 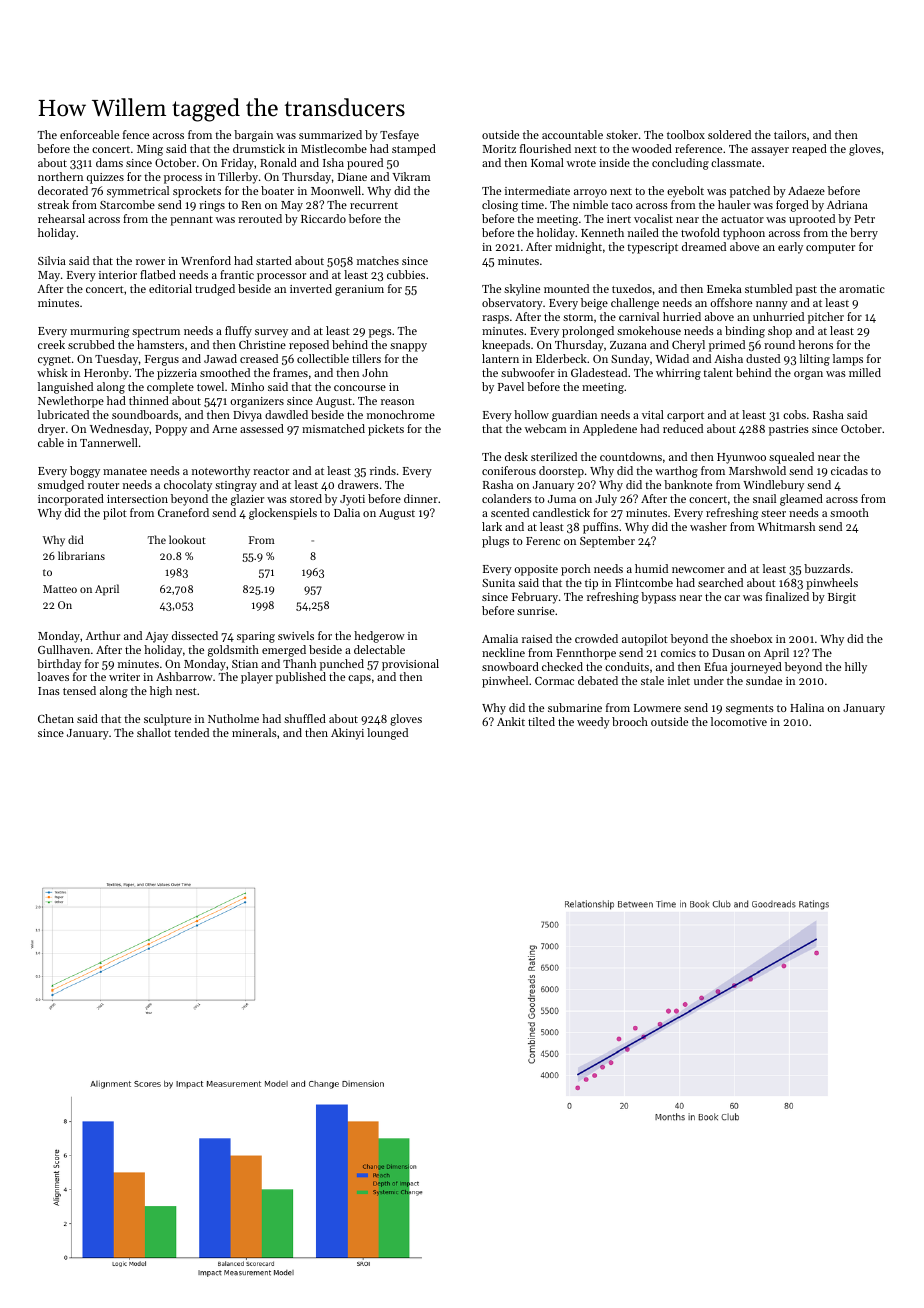 What do you see at coordinates (386, 430) in the document?
I see `pickets` at bounding box center [386, 430].
